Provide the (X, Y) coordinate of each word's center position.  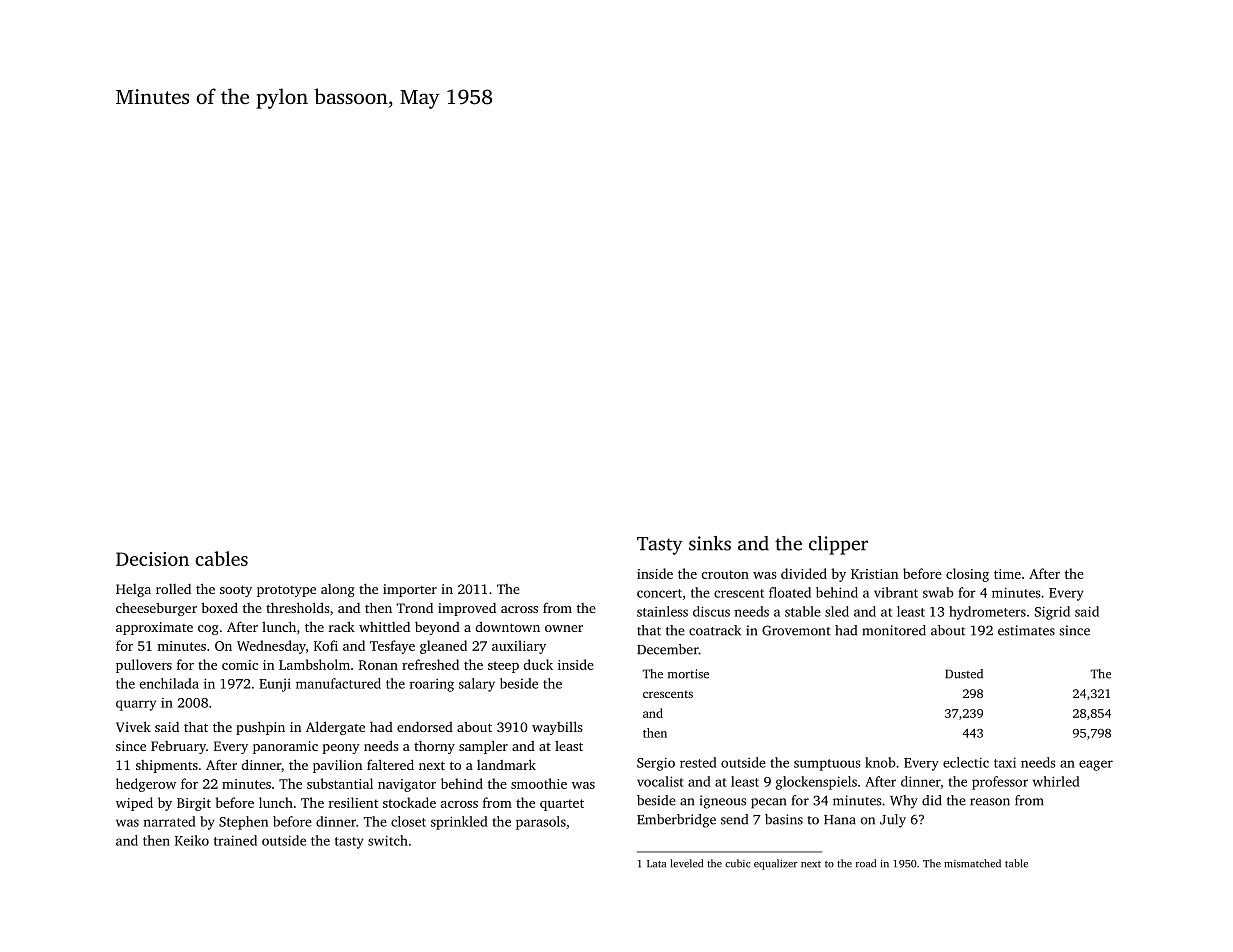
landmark (506, 764)
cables (221, 558)
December (668, 649)
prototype (286, 591)
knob (880, 762)
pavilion (337, 766)
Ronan (378, 665)
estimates (1026, 630)
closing (967, 575)
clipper (838, 545)
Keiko (192, 840)
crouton (725, 574)
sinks (710, 543)
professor (1000, 783)
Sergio (656, 764)
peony (341, 749)
